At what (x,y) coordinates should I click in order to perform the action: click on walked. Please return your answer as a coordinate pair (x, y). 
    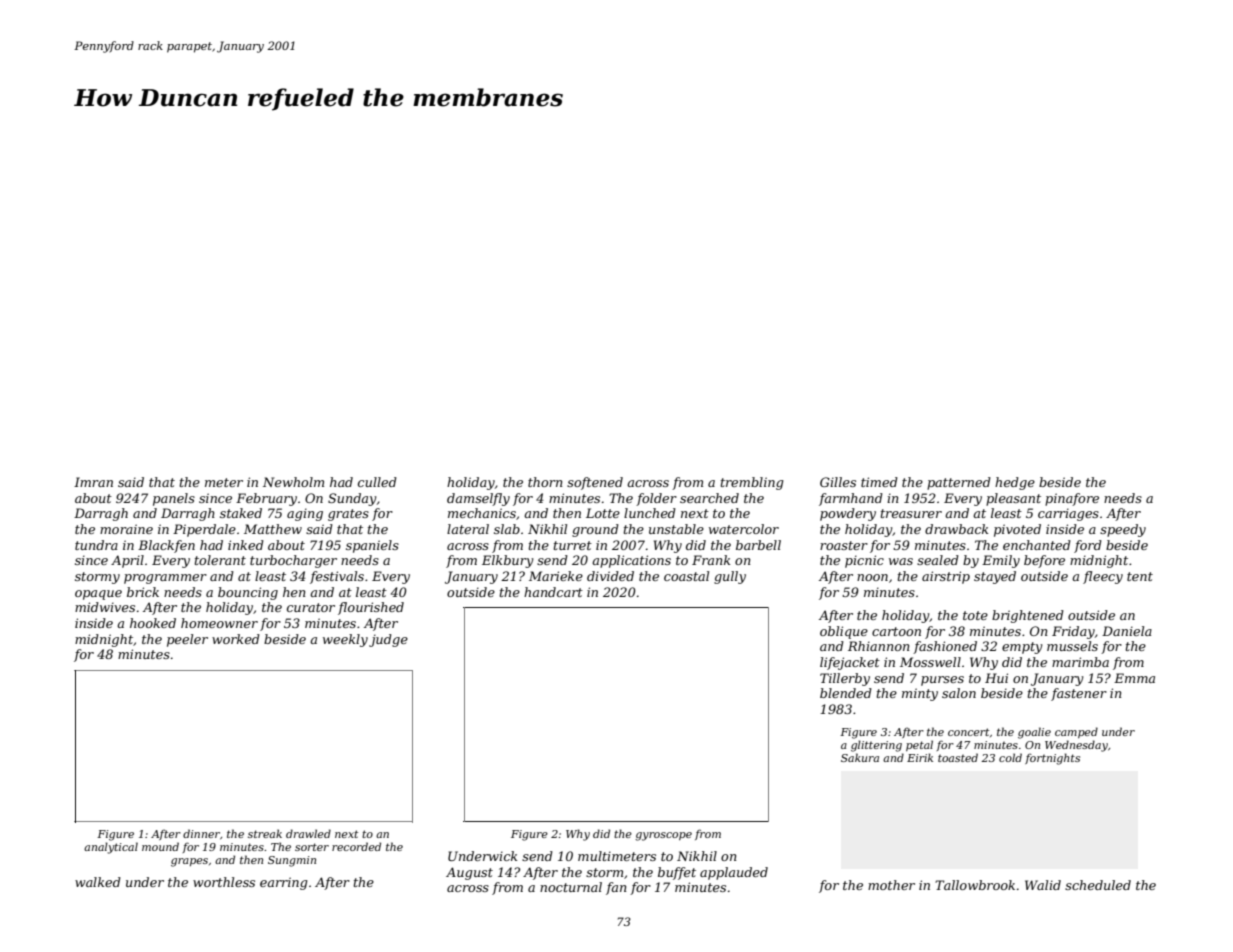
    Looking at the image, I should click on (98, 882).
